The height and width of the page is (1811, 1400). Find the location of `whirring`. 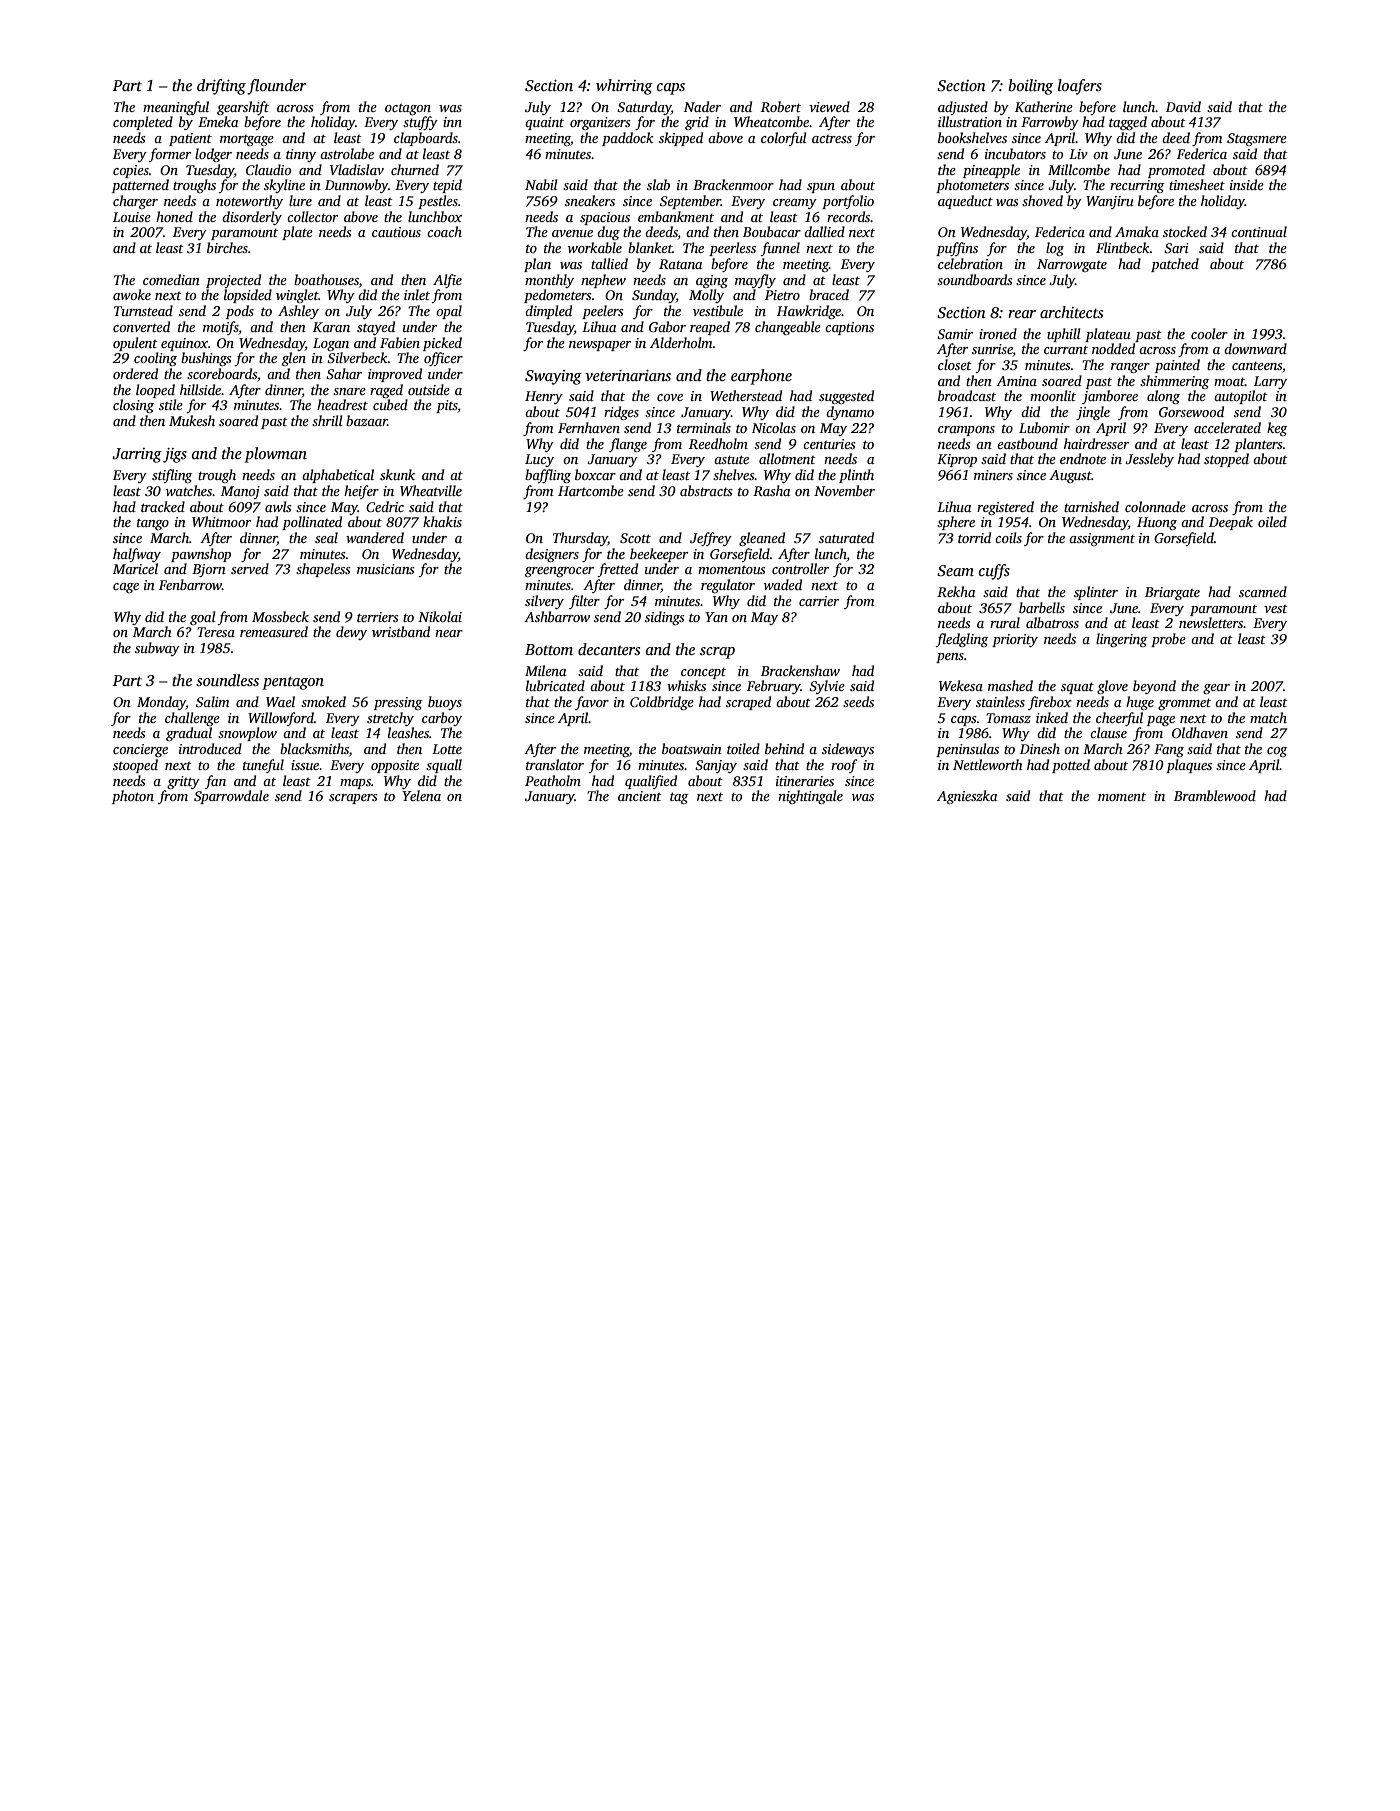

whirring is located at coordinates (624, 87).
